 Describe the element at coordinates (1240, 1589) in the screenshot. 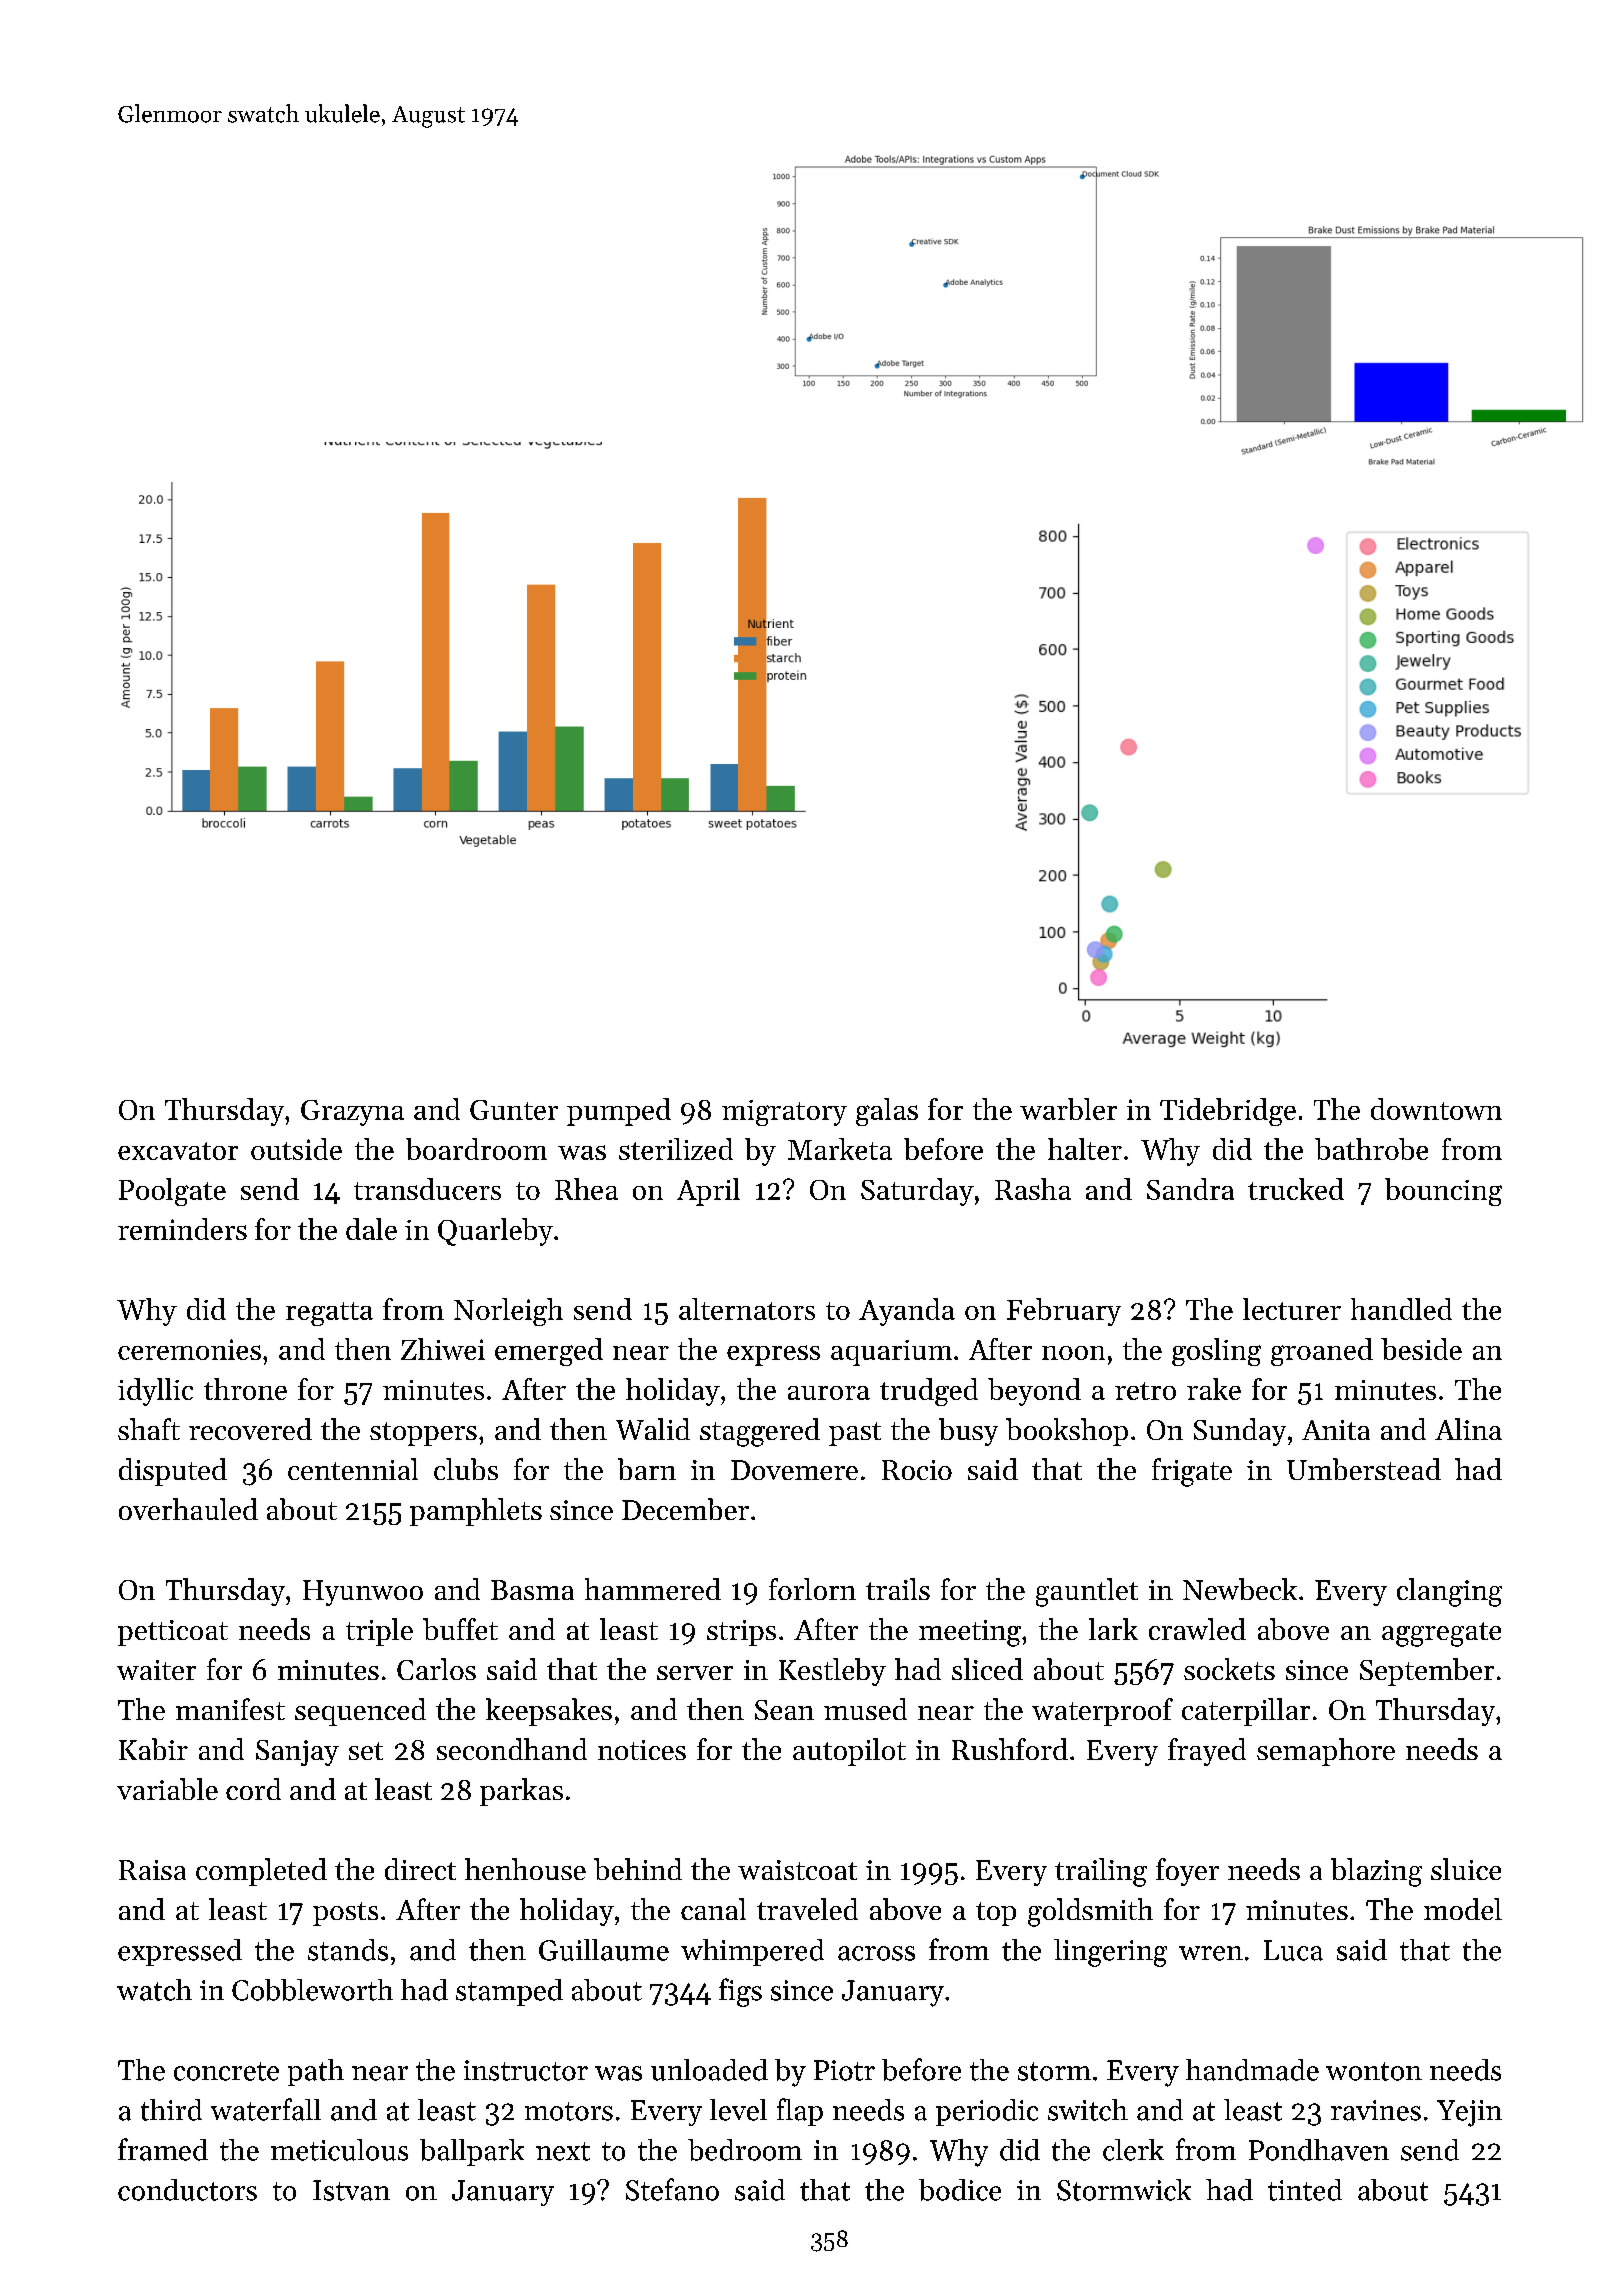

I see `Newbeck` at that location.
